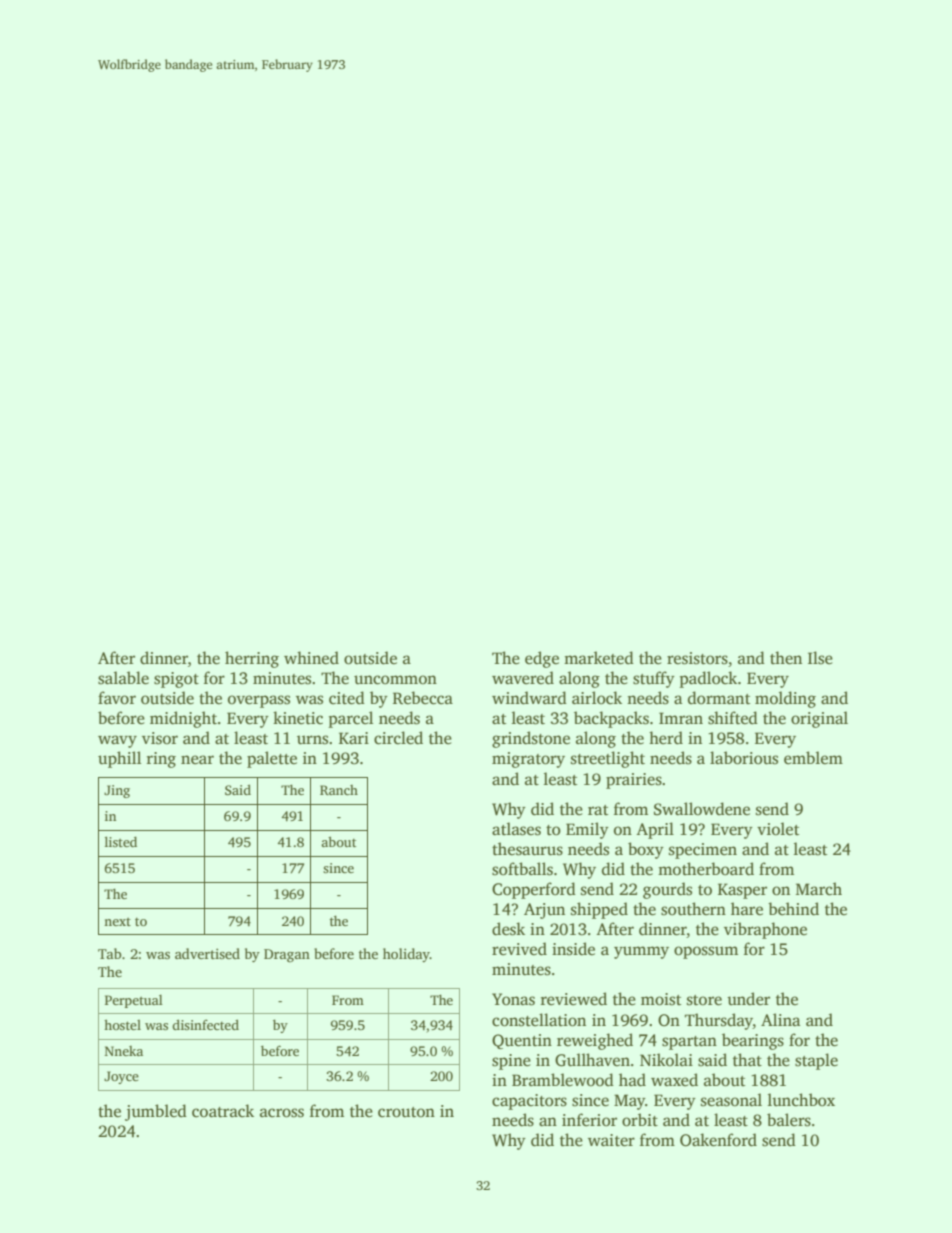  I want to click on Kasper, so click(742, 891).
